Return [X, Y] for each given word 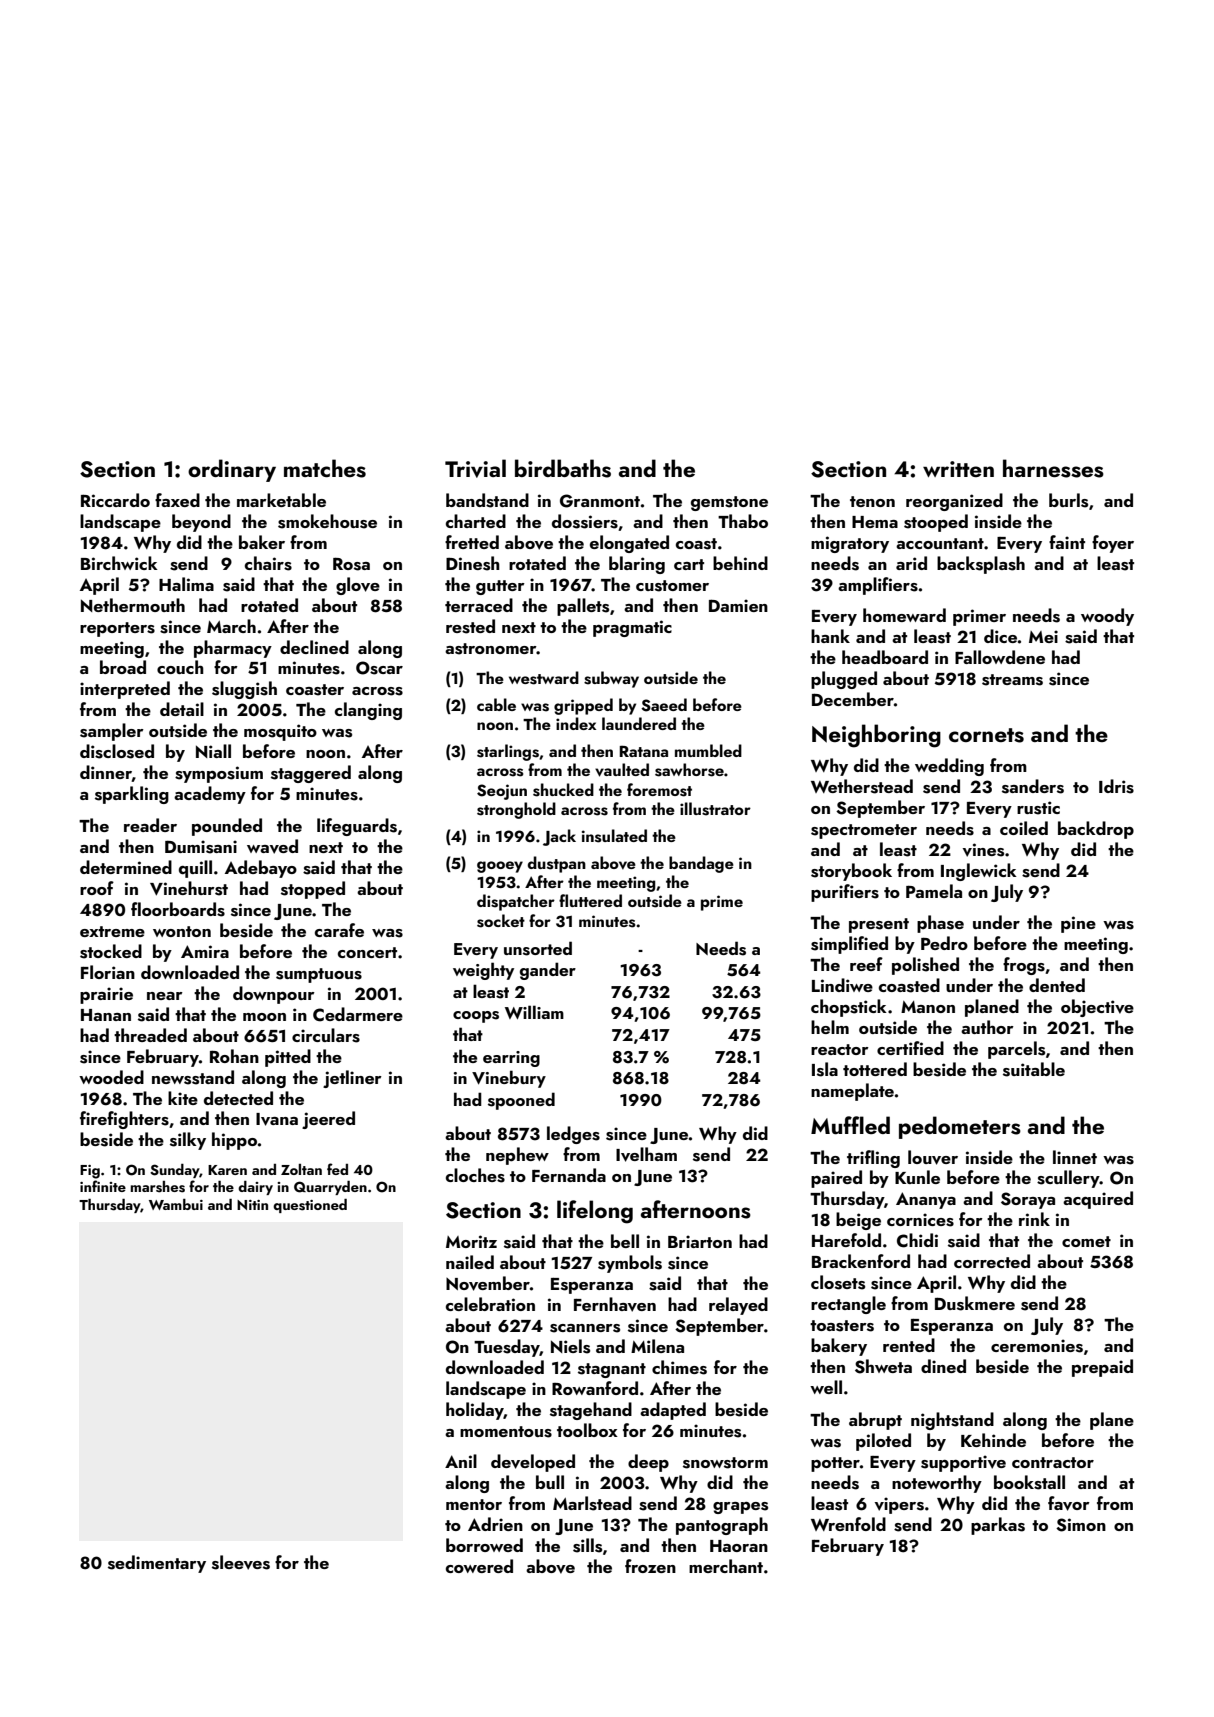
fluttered [590, 900]
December [853, 699]
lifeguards [357, 827]
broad [123, 667]
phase [940, 924]
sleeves [241, 1562]
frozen [650, 1566]
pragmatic [632, 628]
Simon [1081, 1525]
